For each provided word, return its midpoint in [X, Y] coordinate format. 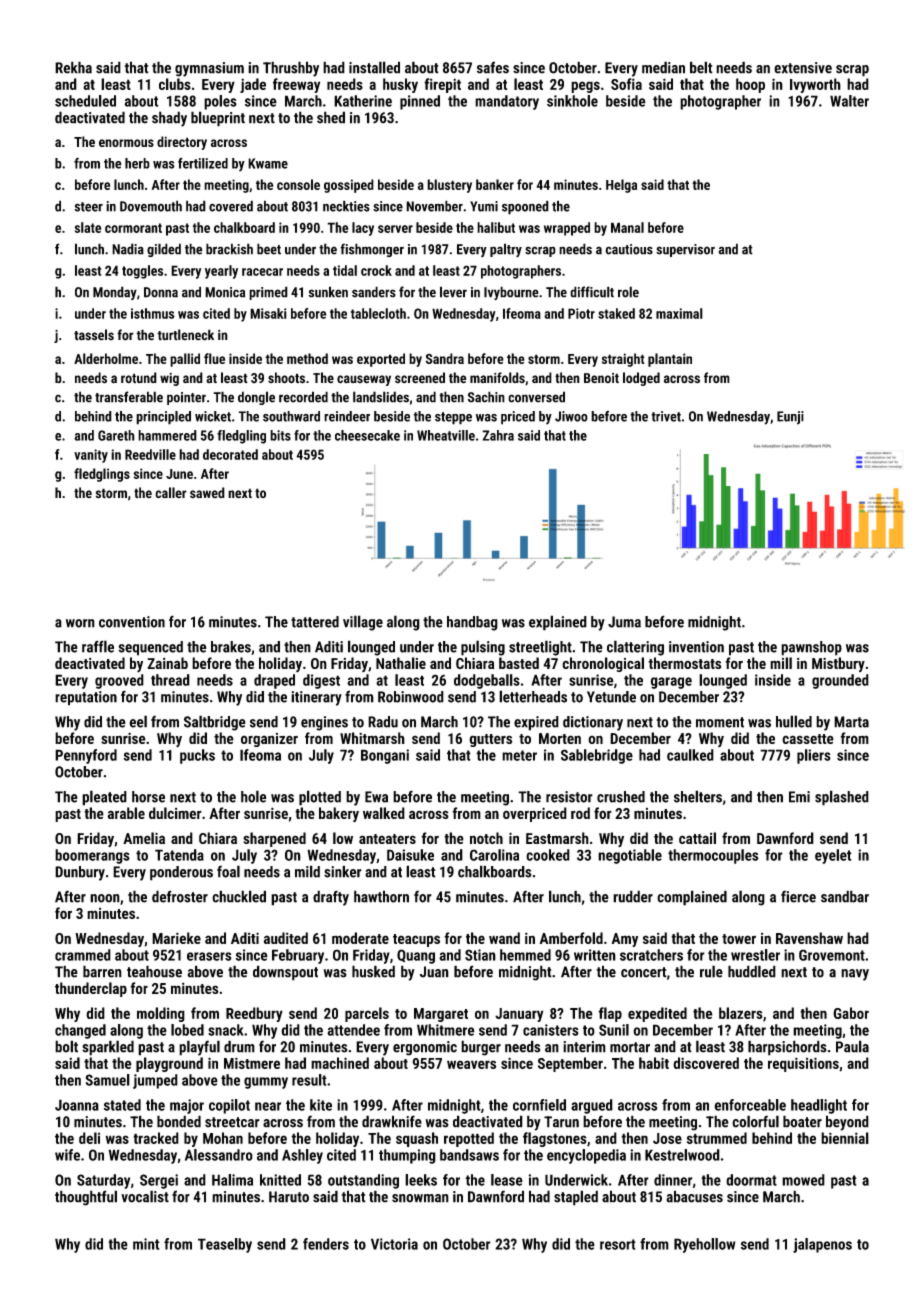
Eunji [790, 418]
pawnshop [811, 648]
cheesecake [367, 435]
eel [138, 721]
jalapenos [822, 1245]
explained [558, 623]
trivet [666, 416]
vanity [91, 456]
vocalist [145, 1196]
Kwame [268, 163]
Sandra [445, 358]
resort [618, 1244]
